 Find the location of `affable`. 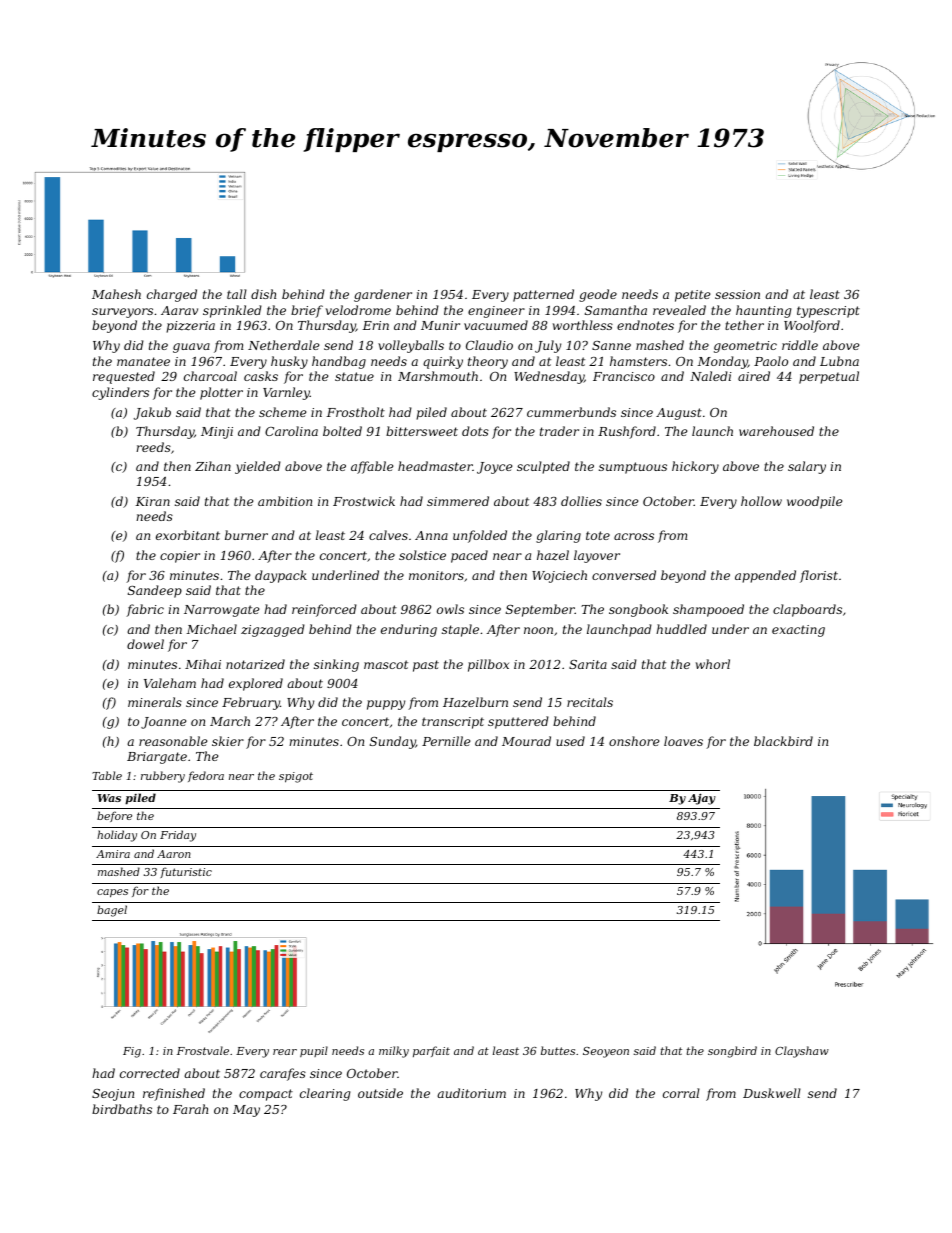

affable is located at coordinates (372, 467).
